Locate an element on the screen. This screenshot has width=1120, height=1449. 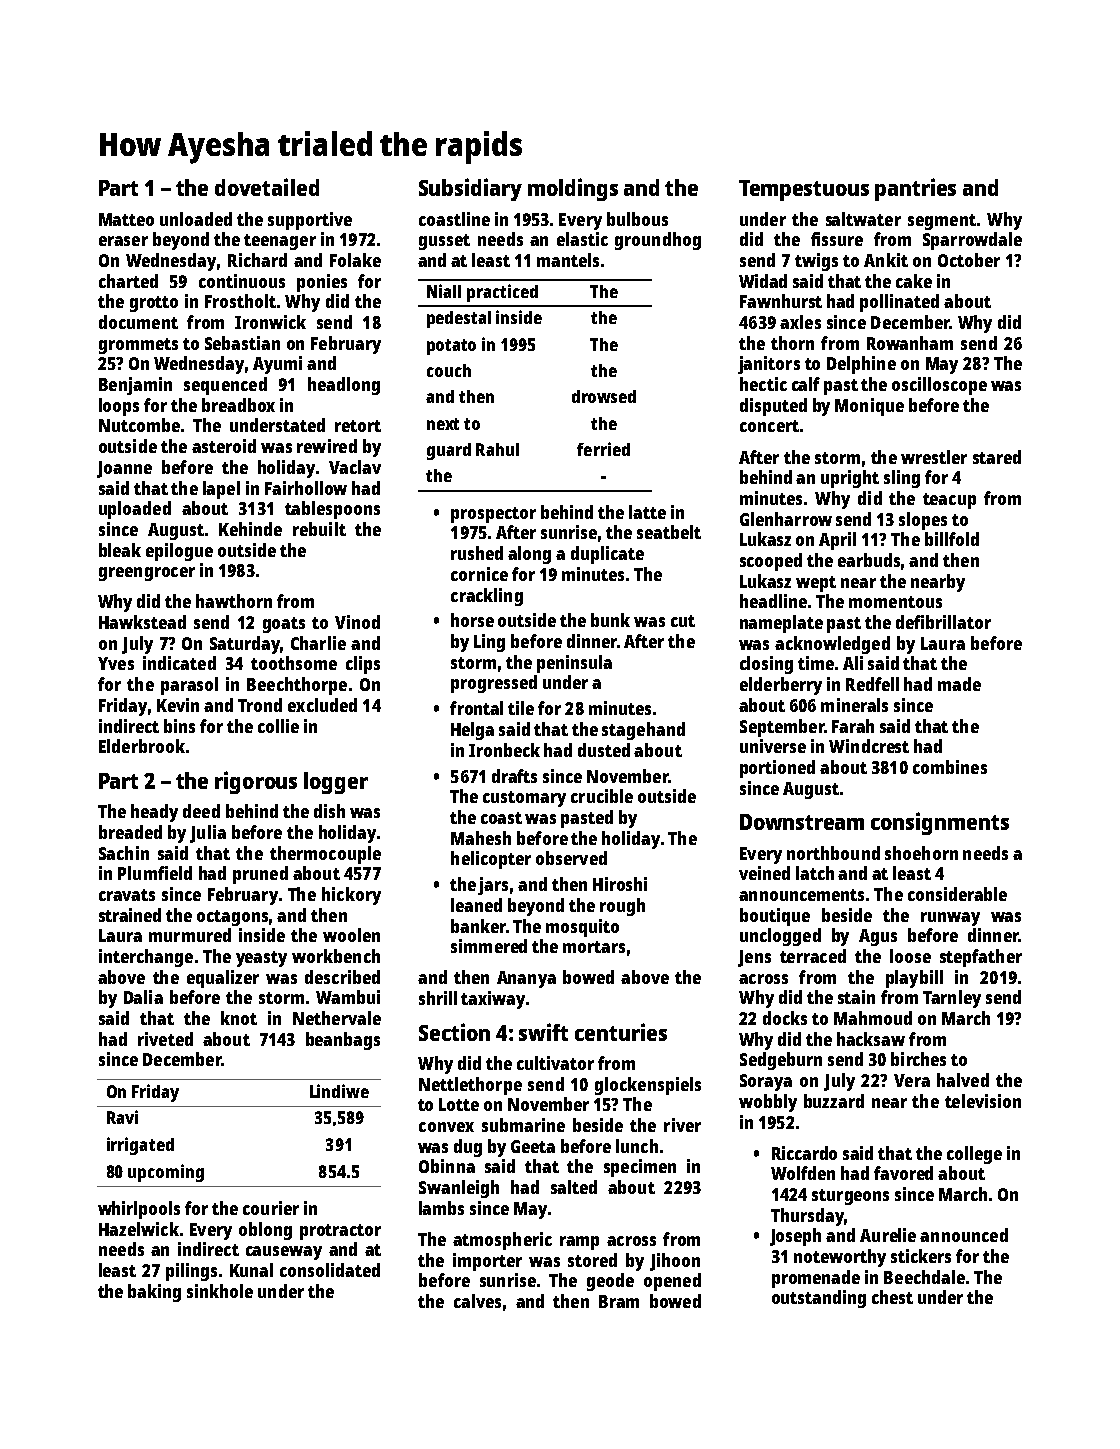
shoehorn is located at coordinates (921, 853).
